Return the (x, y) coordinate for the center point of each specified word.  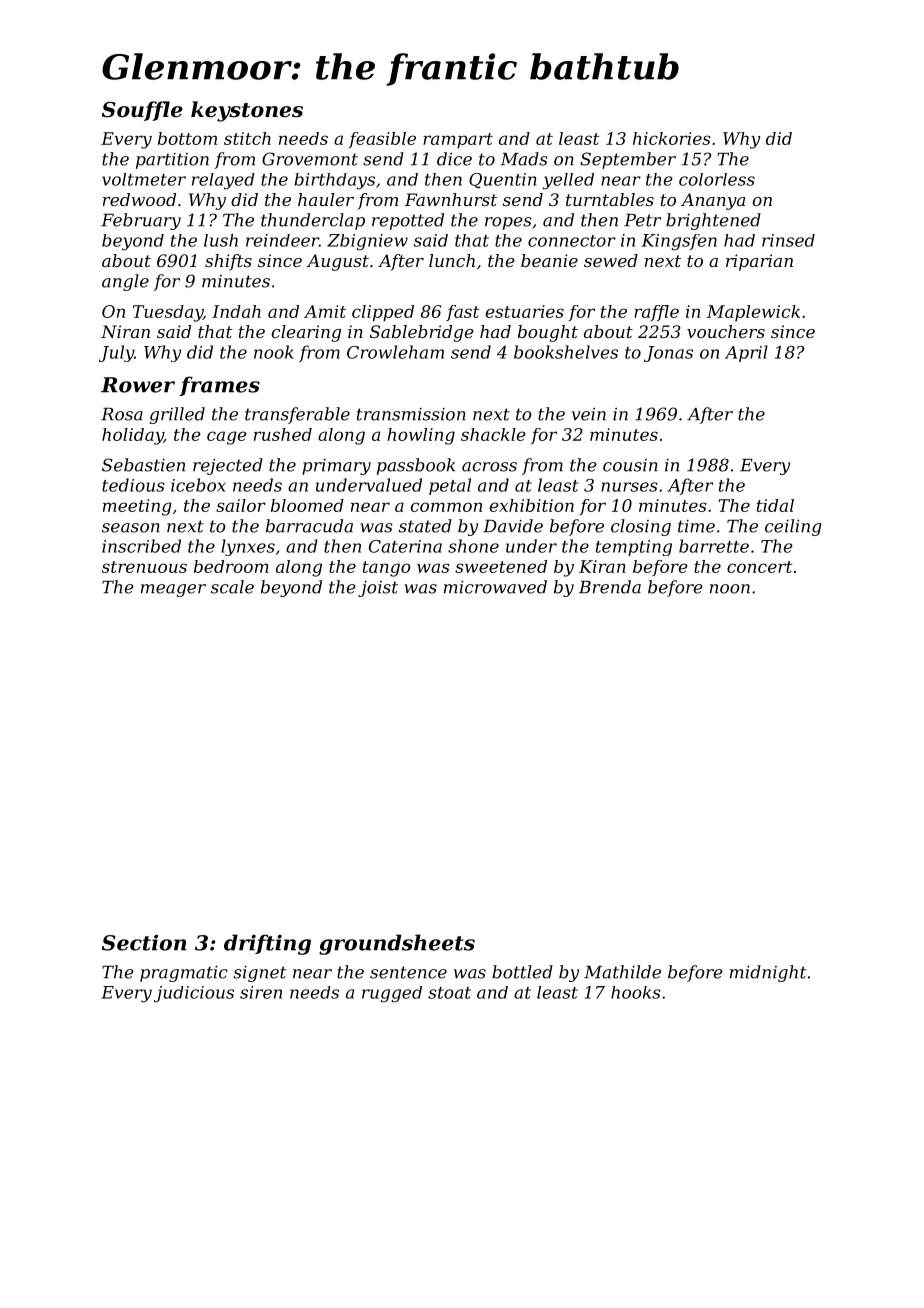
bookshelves (566, 352)
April (746, 353)
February (141, 221)
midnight (768, 973)
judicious (194, 994)
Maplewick (753, 313)
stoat (449, 993)
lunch (452, 260)
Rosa (122, 414)
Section (144, 942)
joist (378, 589)
